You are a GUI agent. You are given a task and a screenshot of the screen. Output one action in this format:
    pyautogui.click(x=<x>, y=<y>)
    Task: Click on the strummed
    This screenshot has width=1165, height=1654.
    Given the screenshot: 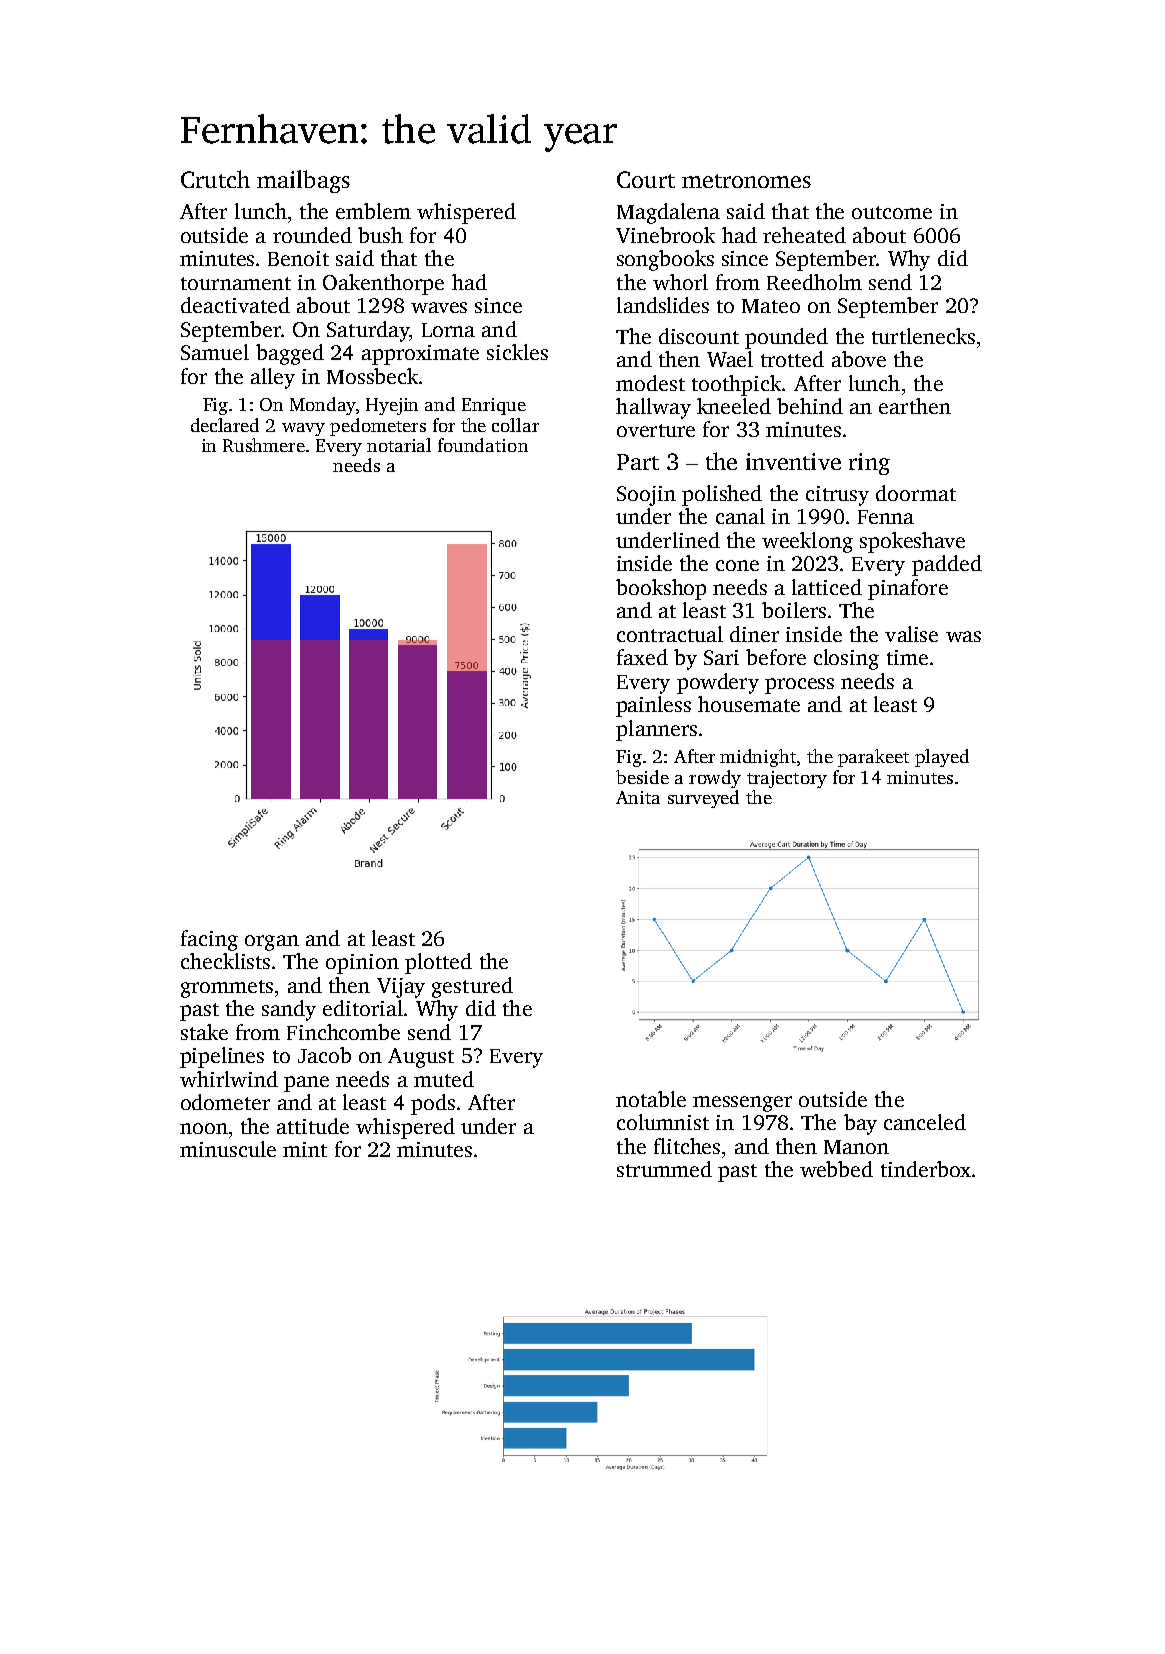 What is the action you would take?
    pyautogui.click(x=664, y=1169)
